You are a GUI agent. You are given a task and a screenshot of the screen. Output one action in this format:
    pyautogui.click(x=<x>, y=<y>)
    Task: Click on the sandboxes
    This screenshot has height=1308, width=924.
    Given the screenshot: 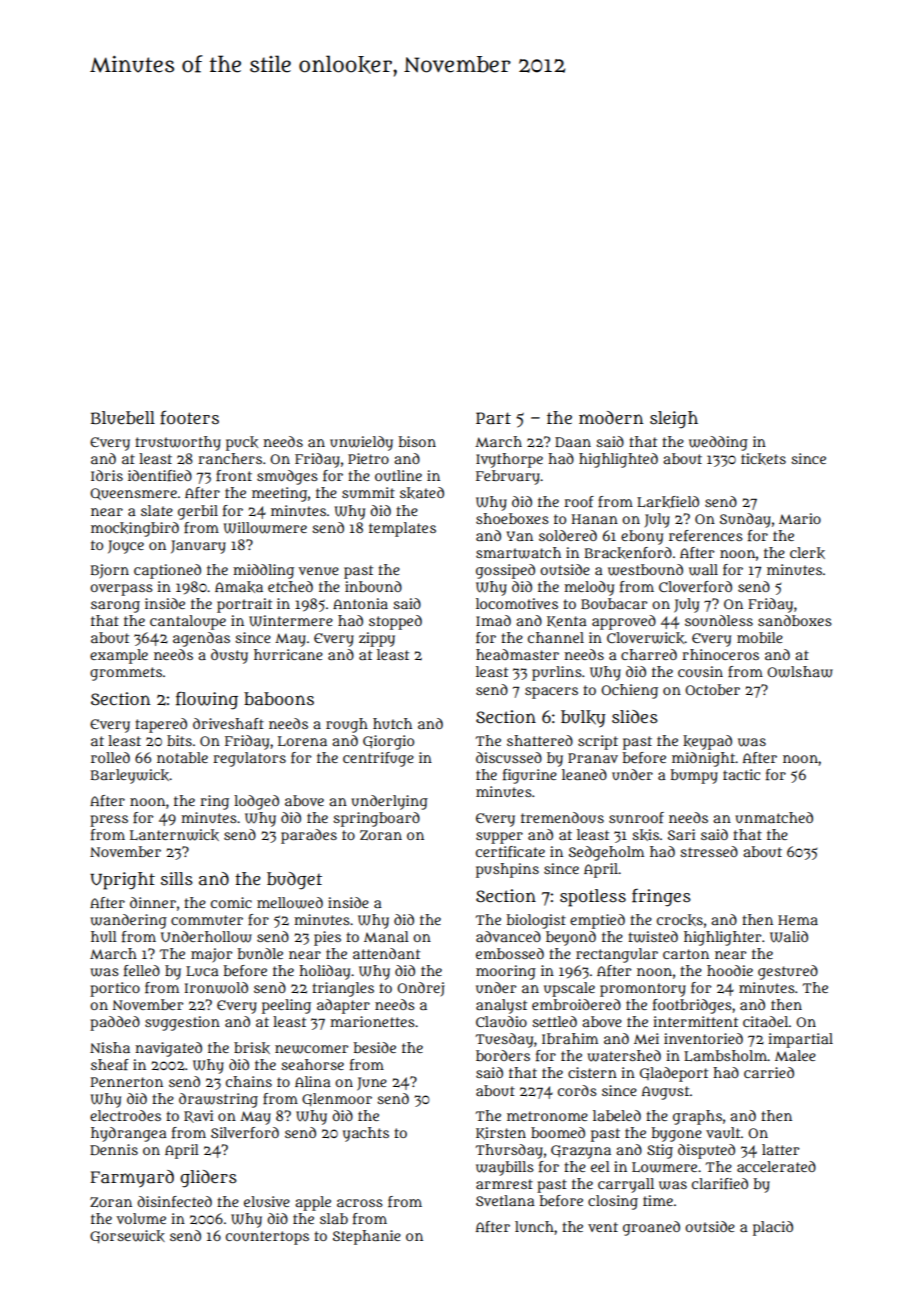 What is the action you would take?
    pyautogui.click(x=795, y=620)
